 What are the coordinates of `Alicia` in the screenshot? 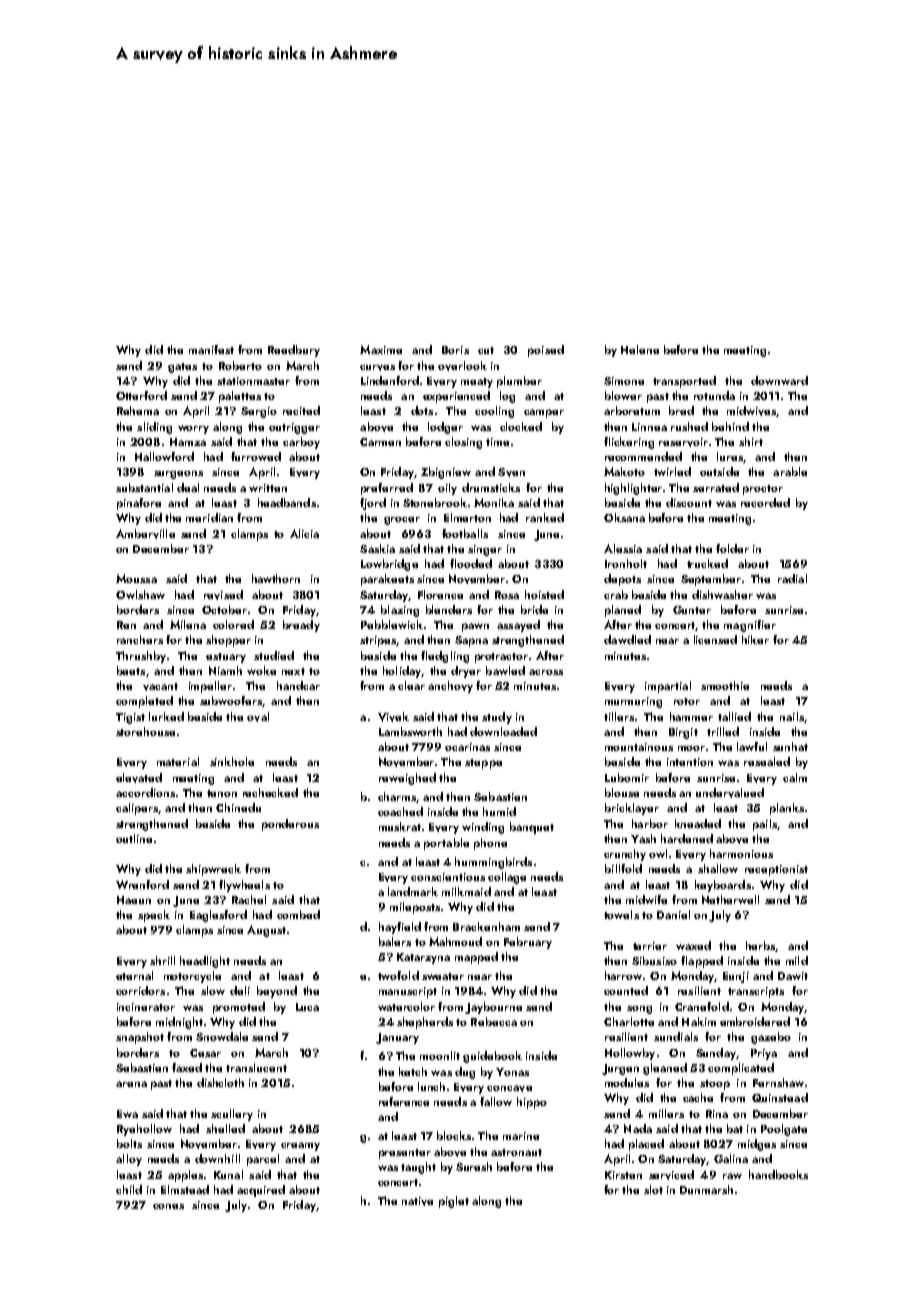 It's located at (304, 533).
